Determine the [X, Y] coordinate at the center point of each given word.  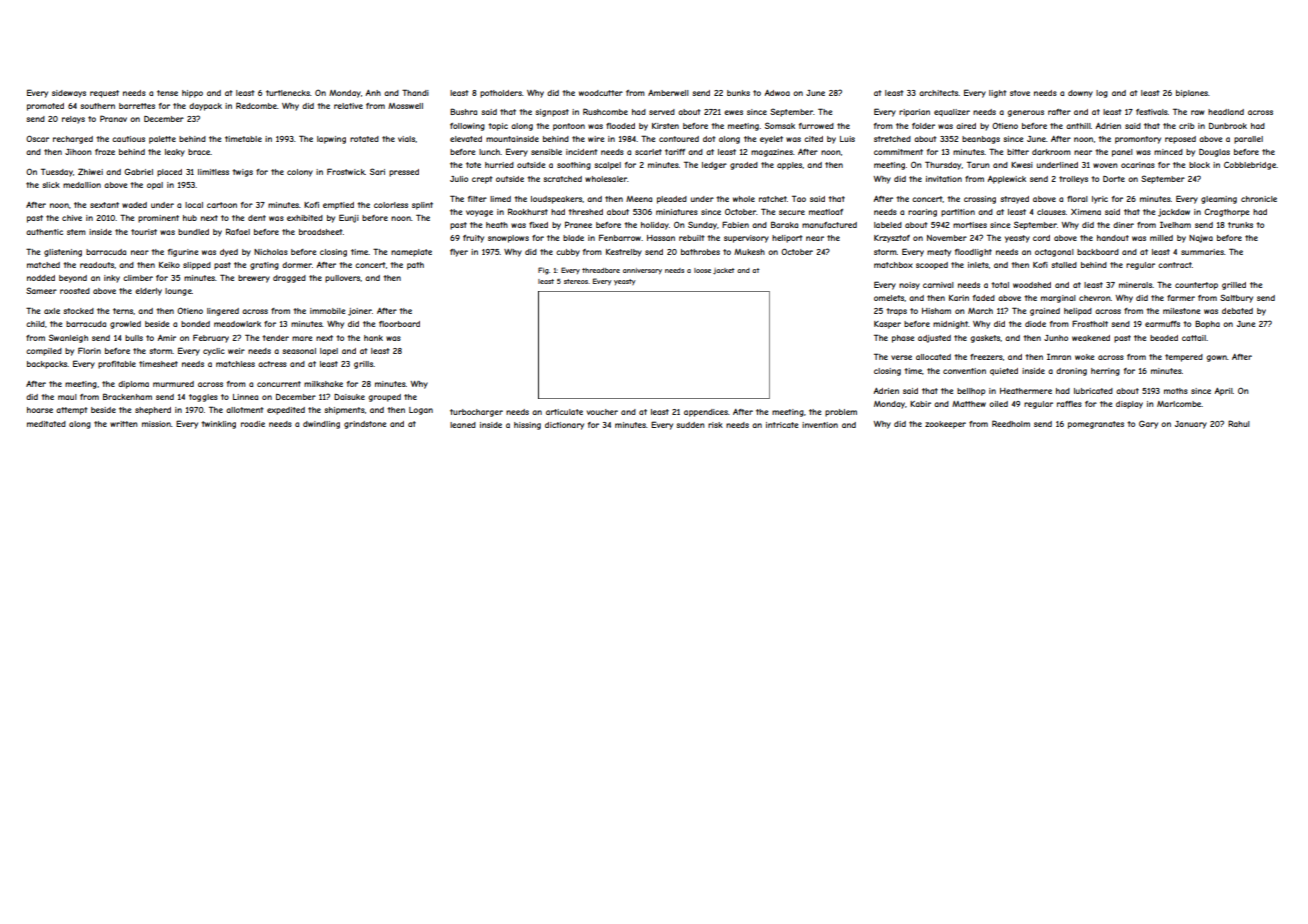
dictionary [564, 426]
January [1191, 425]
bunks [738, 93]
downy [1080, 94]
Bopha [1207, 324]
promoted [45, 107]
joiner [360, 312]
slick [51, 185]
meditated [46, 424]
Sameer [41, 290]
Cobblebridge [1250, 166]
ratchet [773, 199]
